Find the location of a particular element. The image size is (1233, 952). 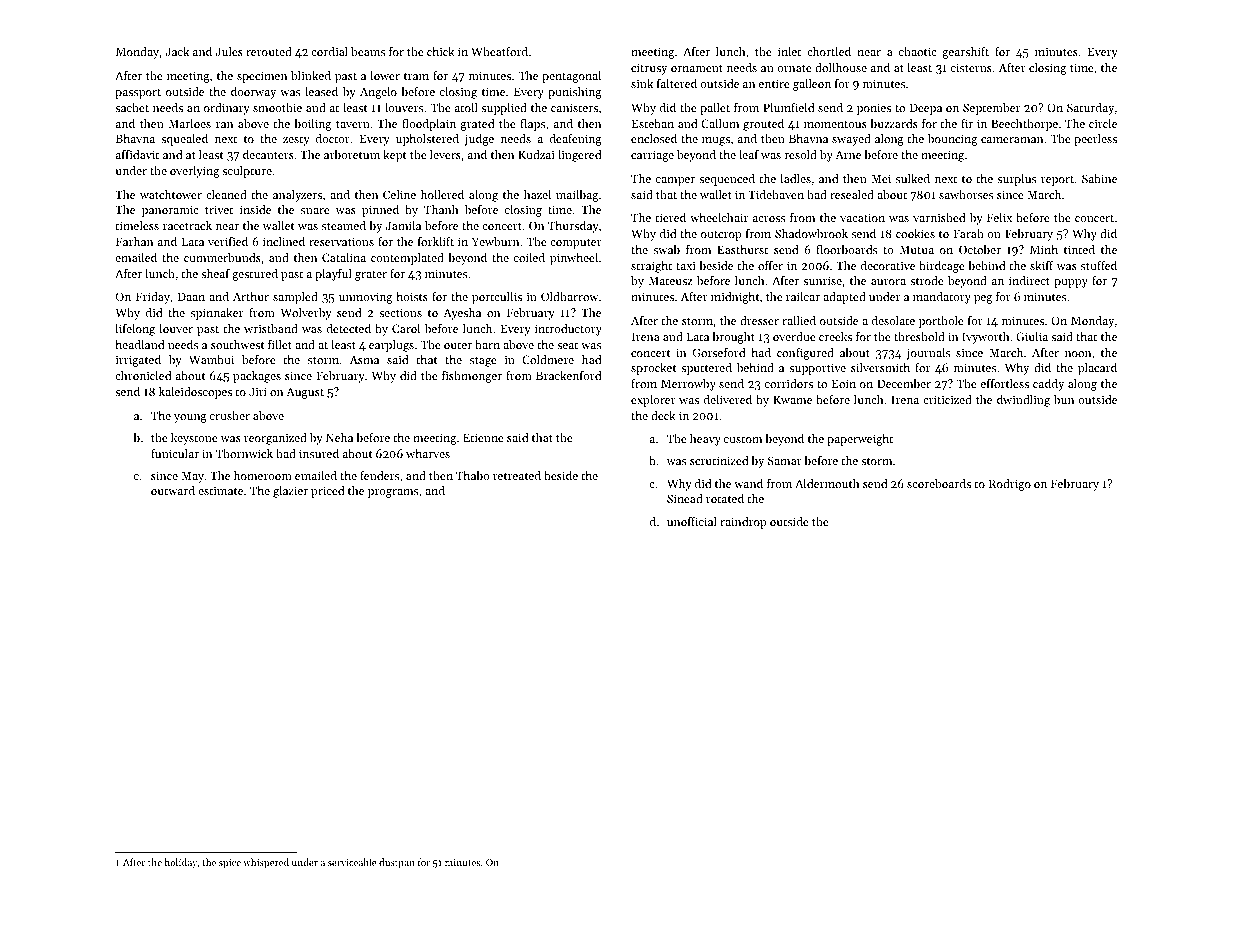

unofficial is located at coordinates (692, 521).
